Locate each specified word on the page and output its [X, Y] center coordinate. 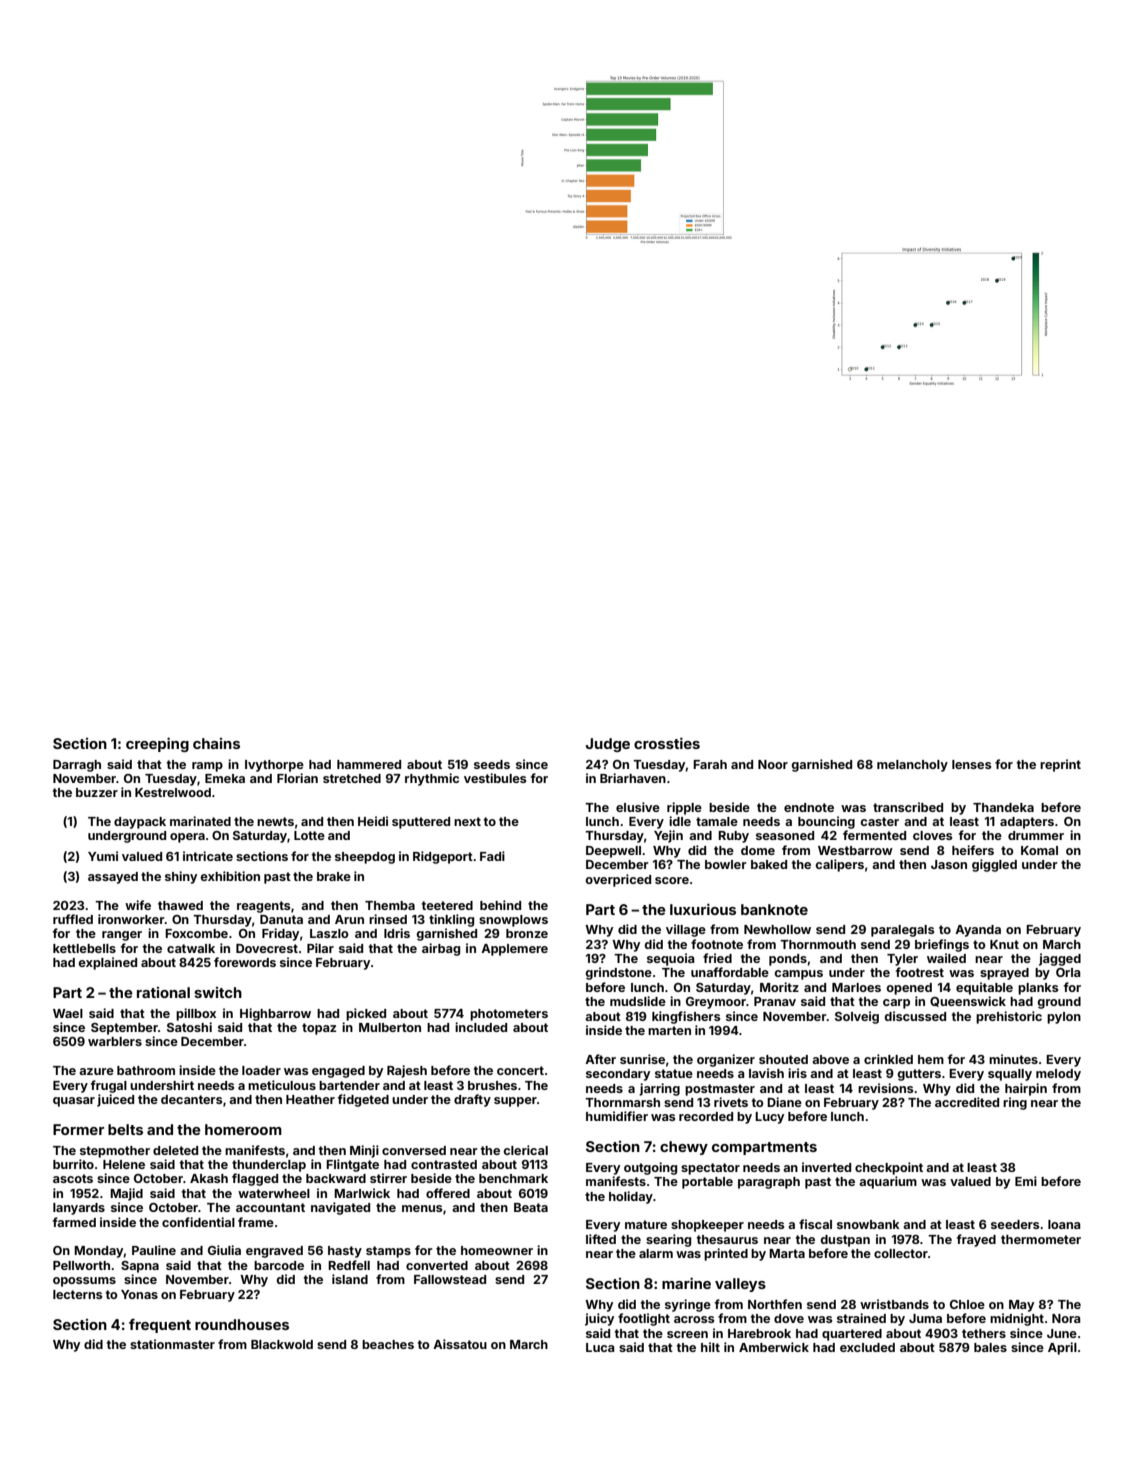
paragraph [769, 1183]
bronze [527, 933]
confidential [198, 1222]
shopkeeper [707, 1226]
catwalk [191, 948]
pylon [1064, 1018]
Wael [68, 1013]
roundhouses [242, 1324]
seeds [492, 764]
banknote [774, 909]
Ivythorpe [274, 766]
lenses [971, 764]
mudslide [638, 1001]
